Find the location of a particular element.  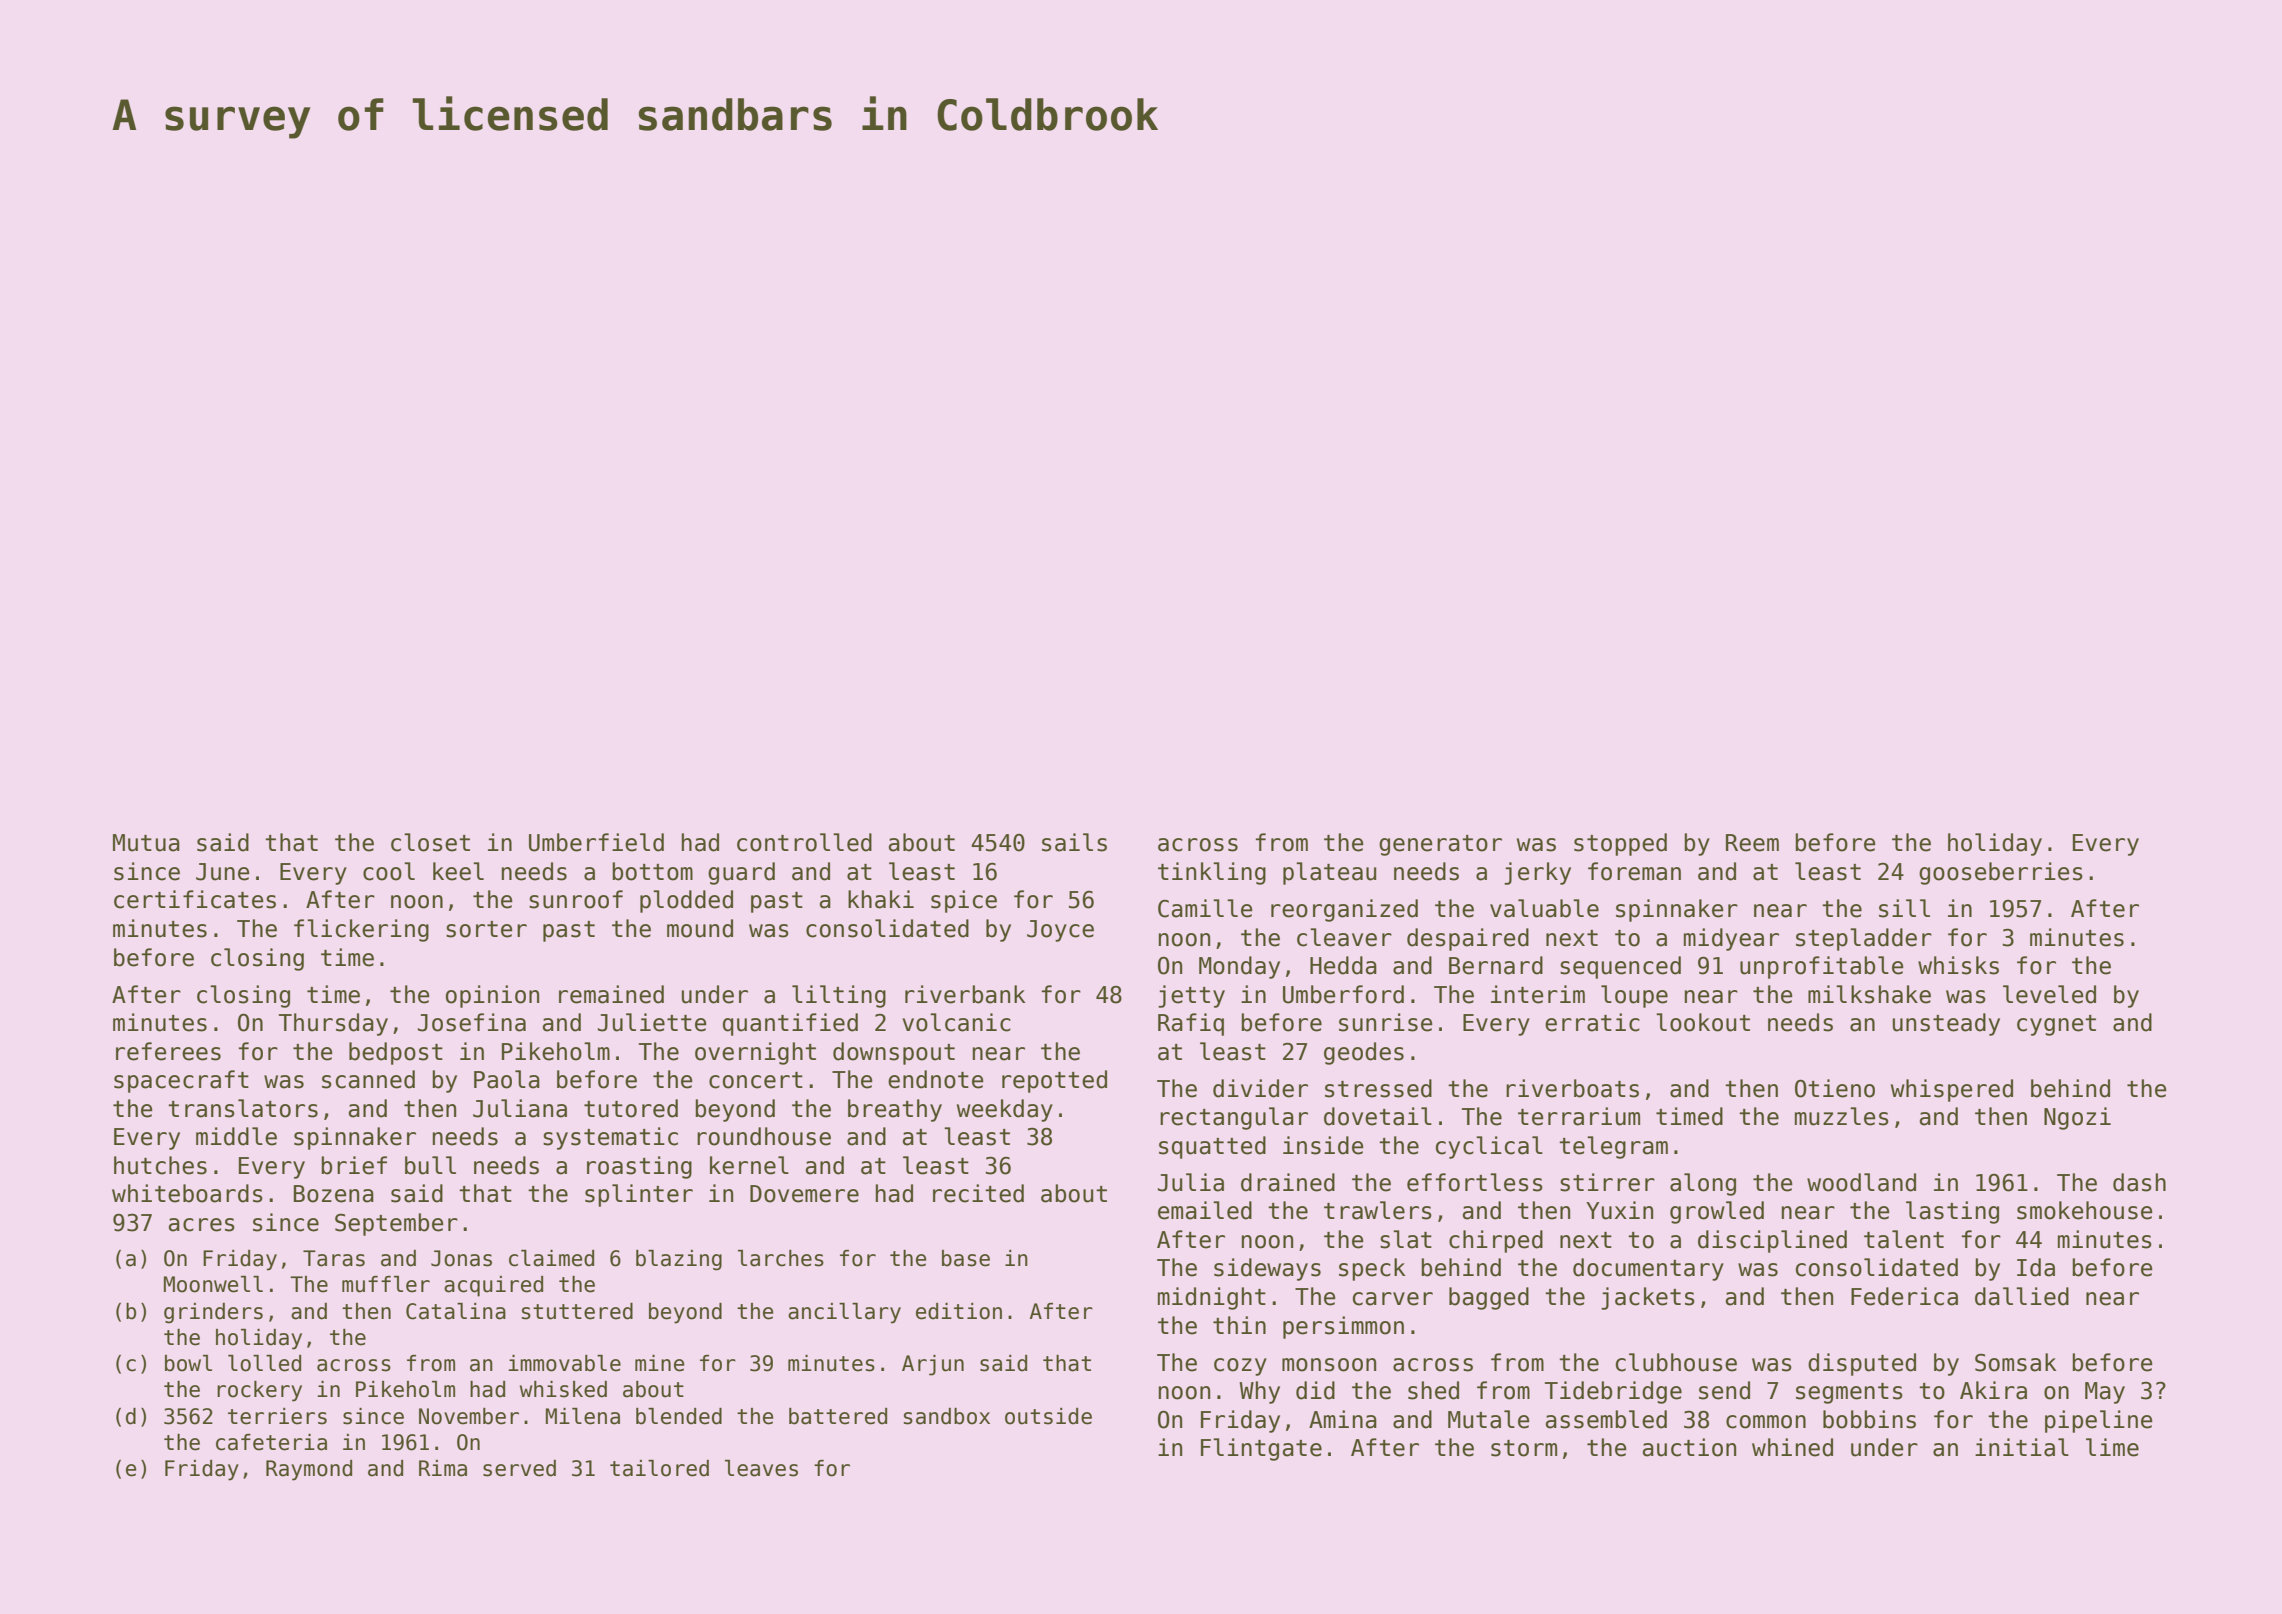

certificates is located at coordinates (195, 899).
